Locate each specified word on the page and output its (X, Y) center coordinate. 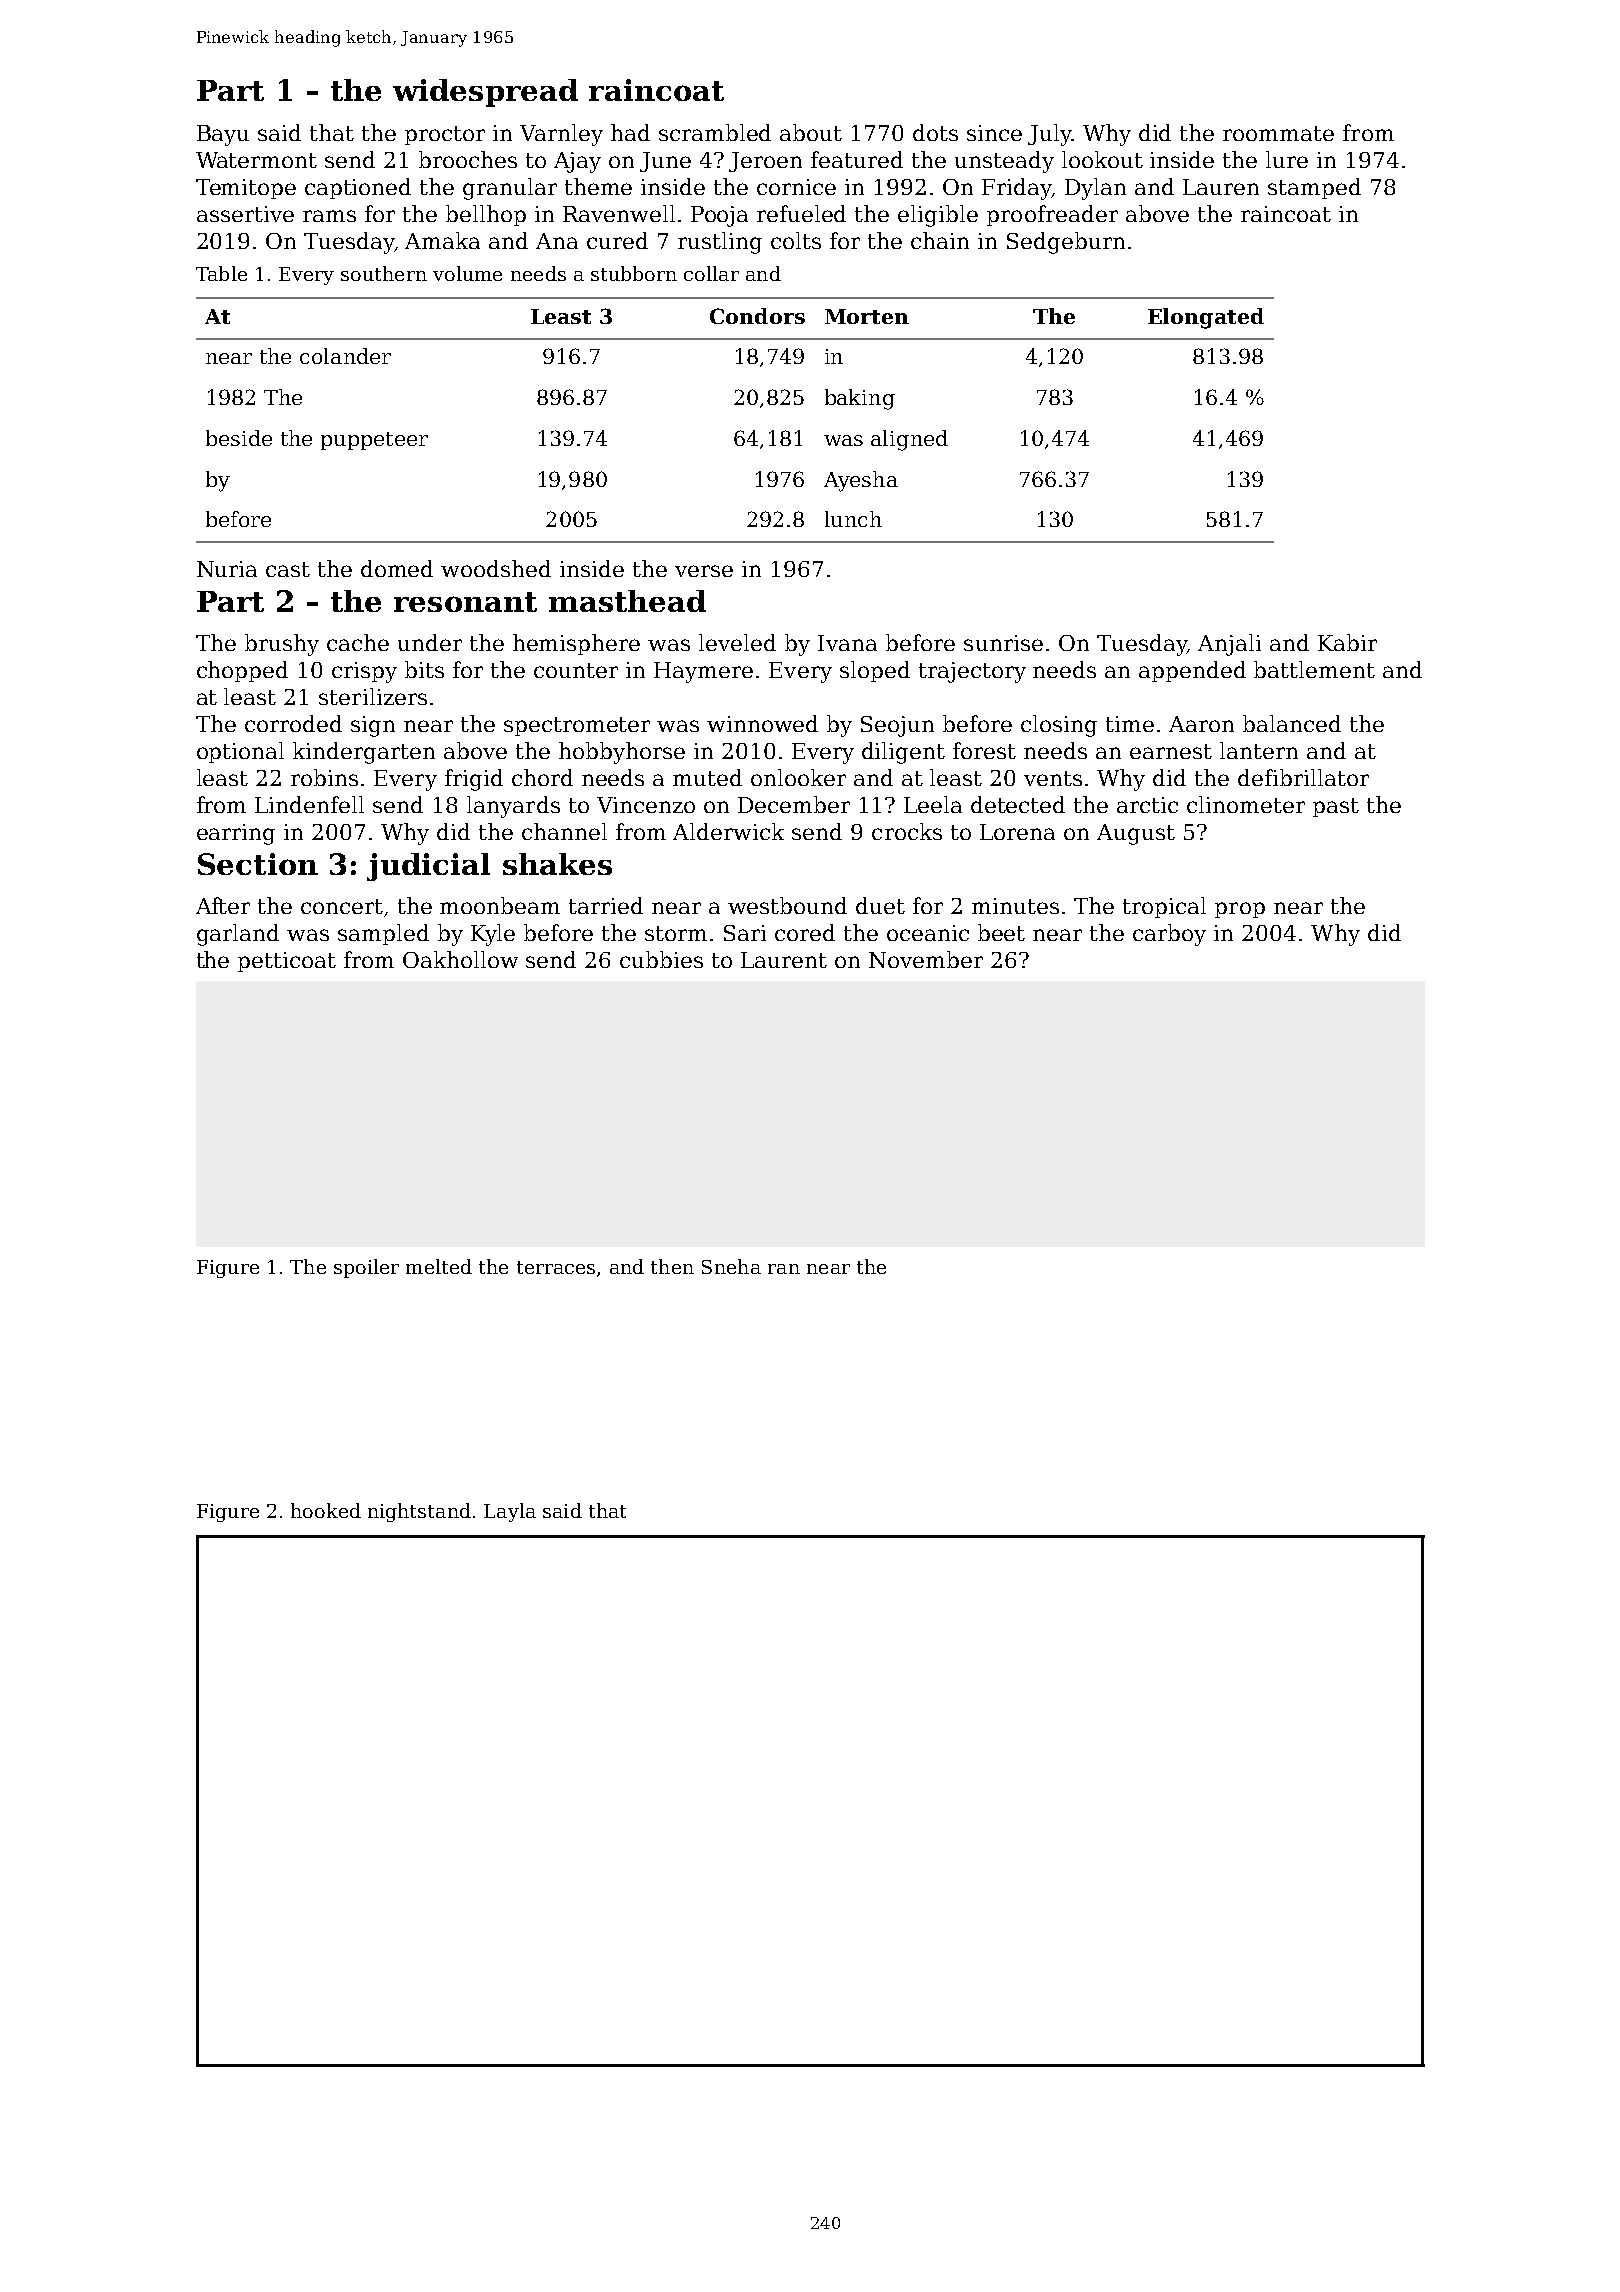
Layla (510, 1512)
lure (1287, 159)
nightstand (419, 1512)
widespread (485, 93)
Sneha (731, 1266)
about (811, 132)
